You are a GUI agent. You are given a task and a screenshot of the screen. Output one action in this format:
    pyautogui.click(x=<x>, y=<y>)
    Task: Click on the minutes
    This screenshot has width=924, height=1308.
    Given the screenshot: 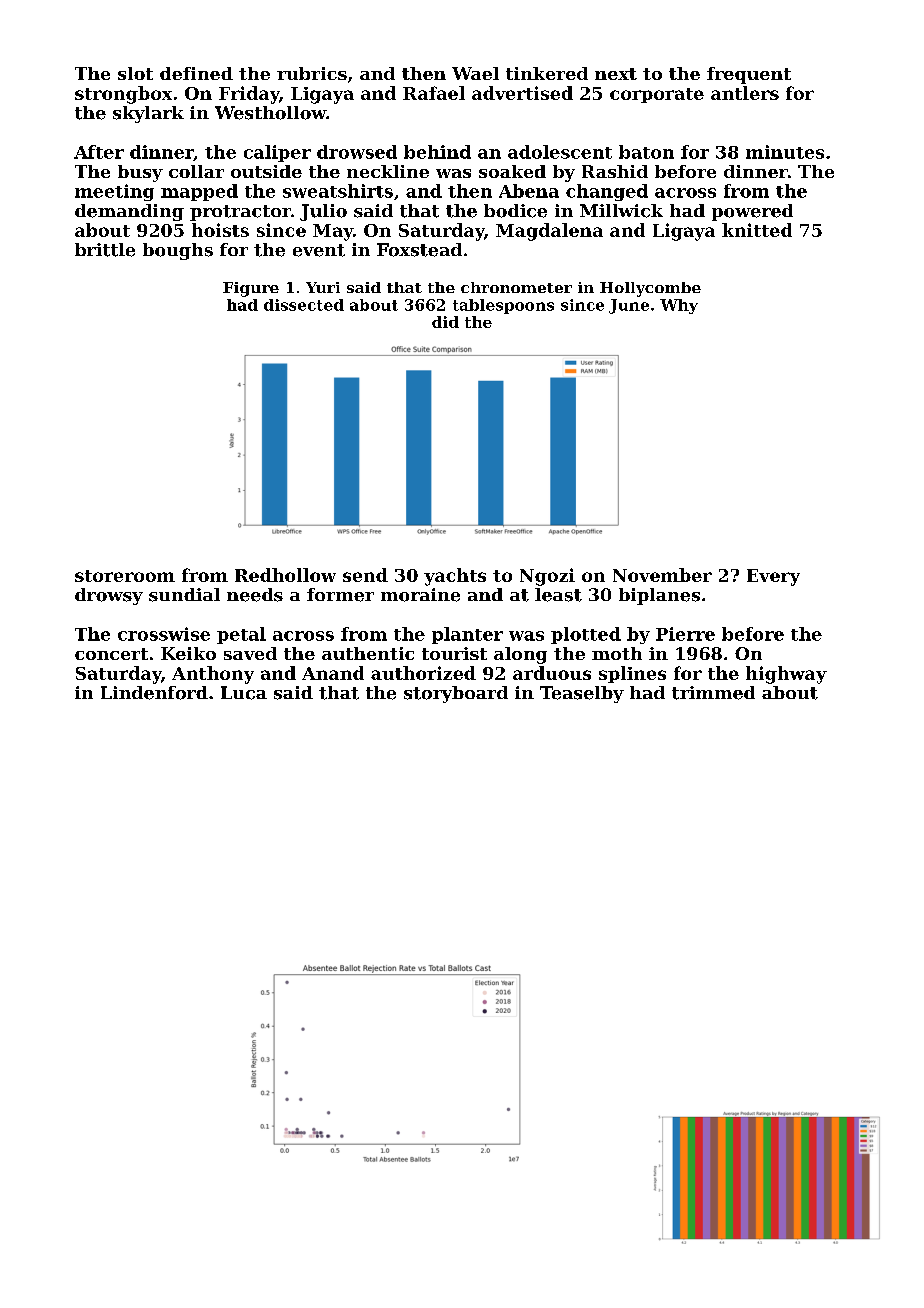 What is the action you would take?
    pyautogui.click(x=785, y=152)
